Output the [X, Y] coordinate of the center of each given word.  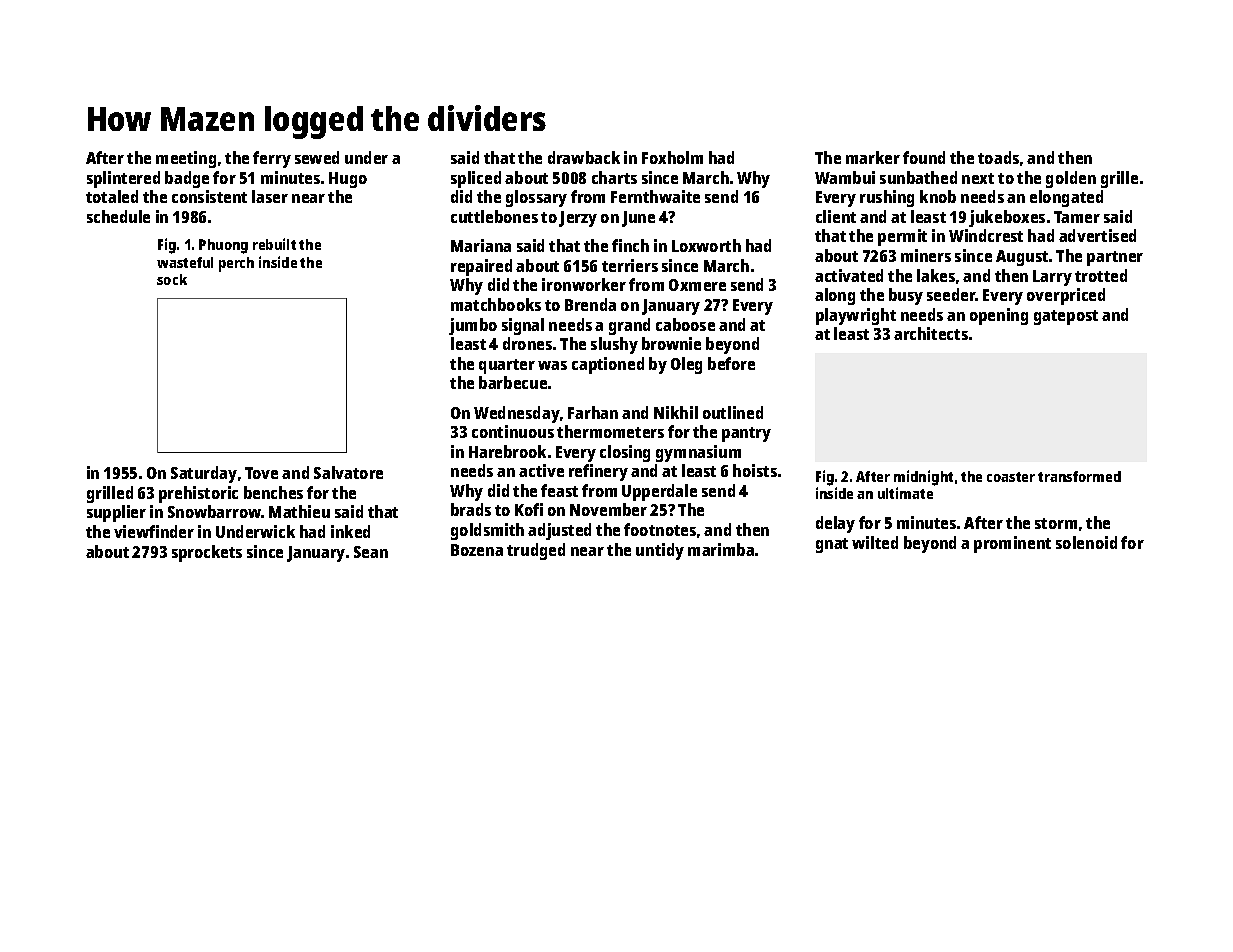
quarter [507, 366]
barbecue [513, 382]
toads [998, 157]
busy [906, 296]
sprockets [207, 553]
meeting [186, 159]
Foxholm [672, 157]
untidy [660, 551]
